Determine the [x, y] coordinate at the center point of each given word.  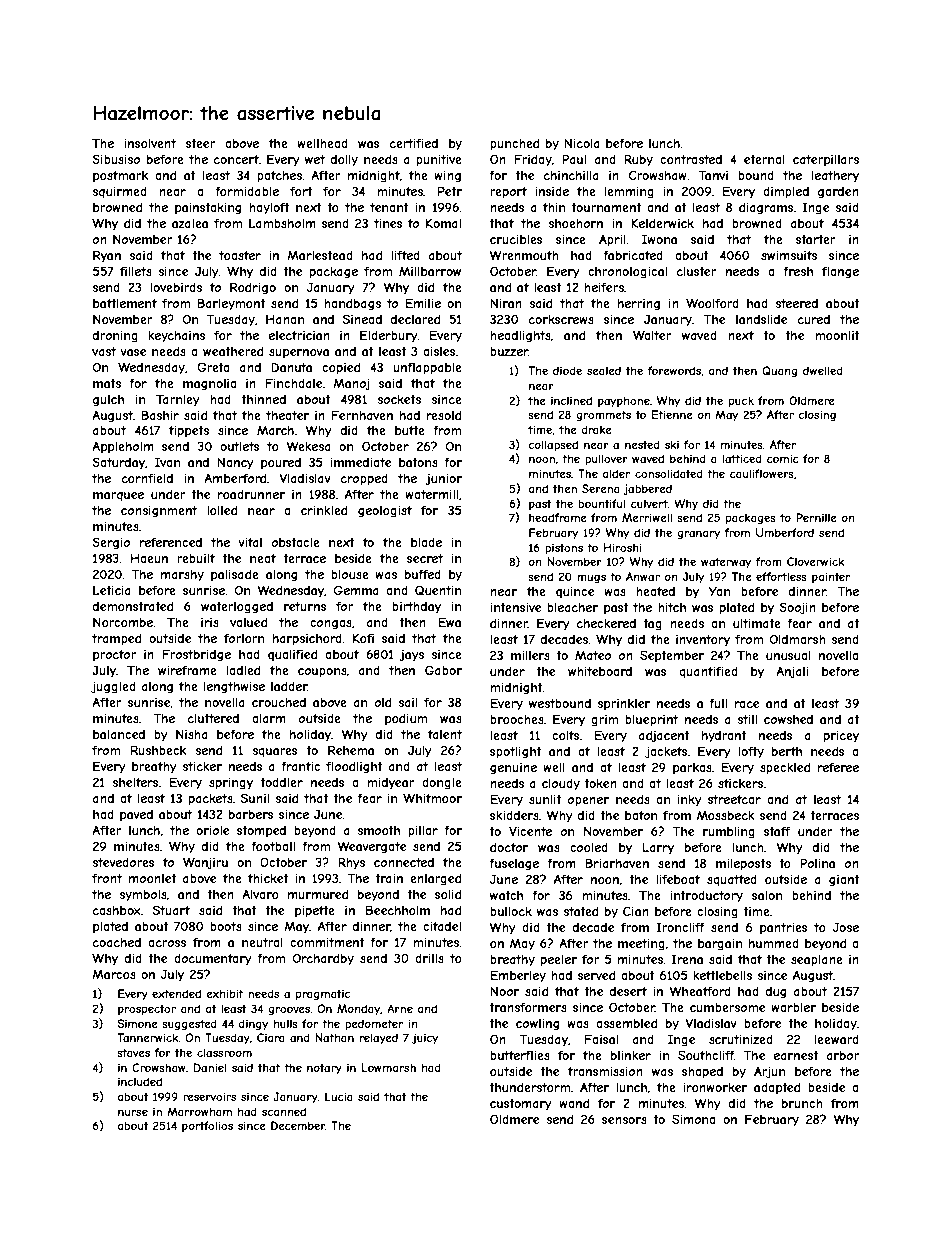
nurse [133, 1112]
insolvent [150, 143]
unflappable [427, 368]
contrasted [691, 159]
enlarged [435, 879]
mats [107, 383]
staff [777, 831]
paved [136, 816]
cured [814, 319]
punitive [439, 161]
